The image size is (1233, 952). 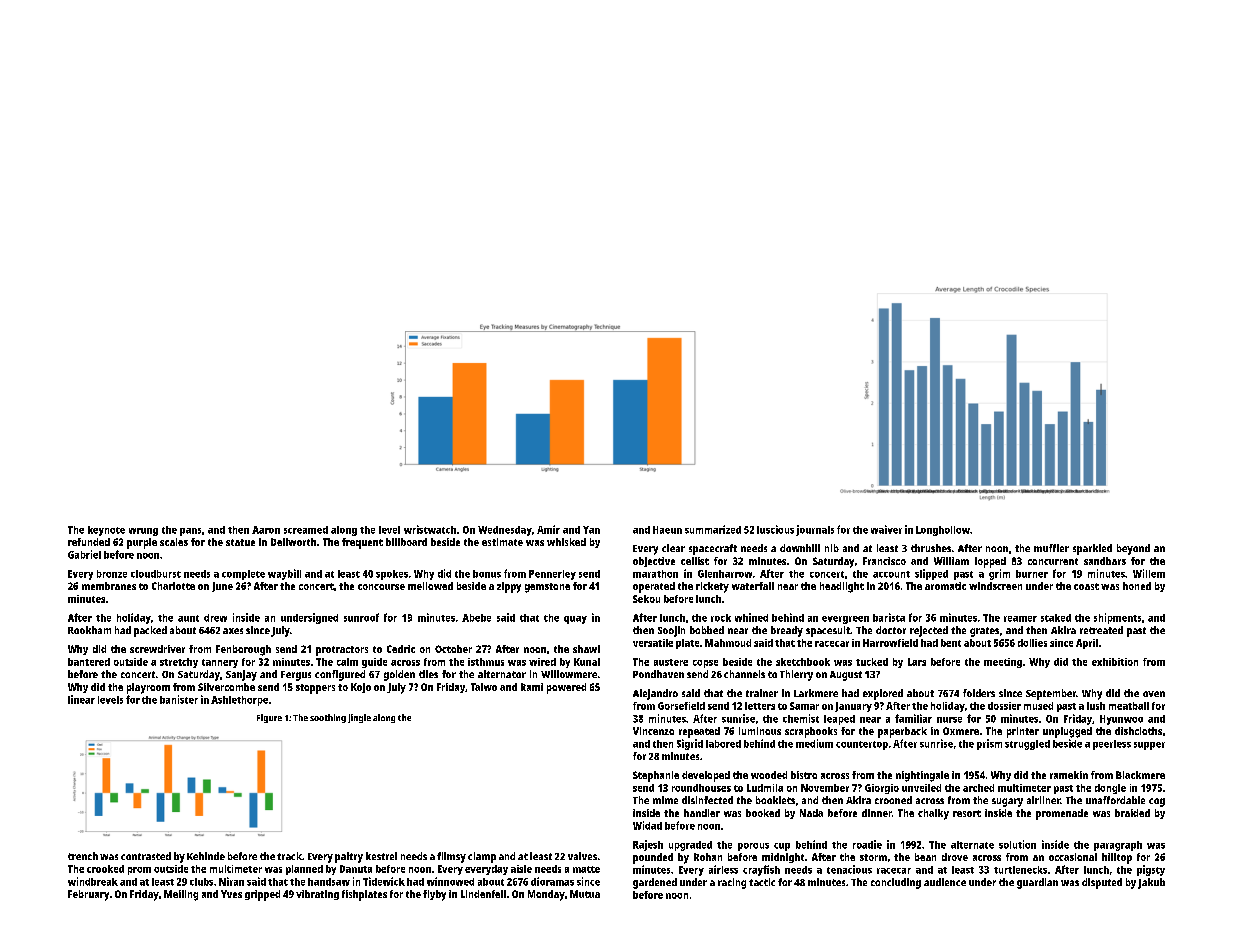 I want to click on dishcloths, so click(x=1138, y=731).
